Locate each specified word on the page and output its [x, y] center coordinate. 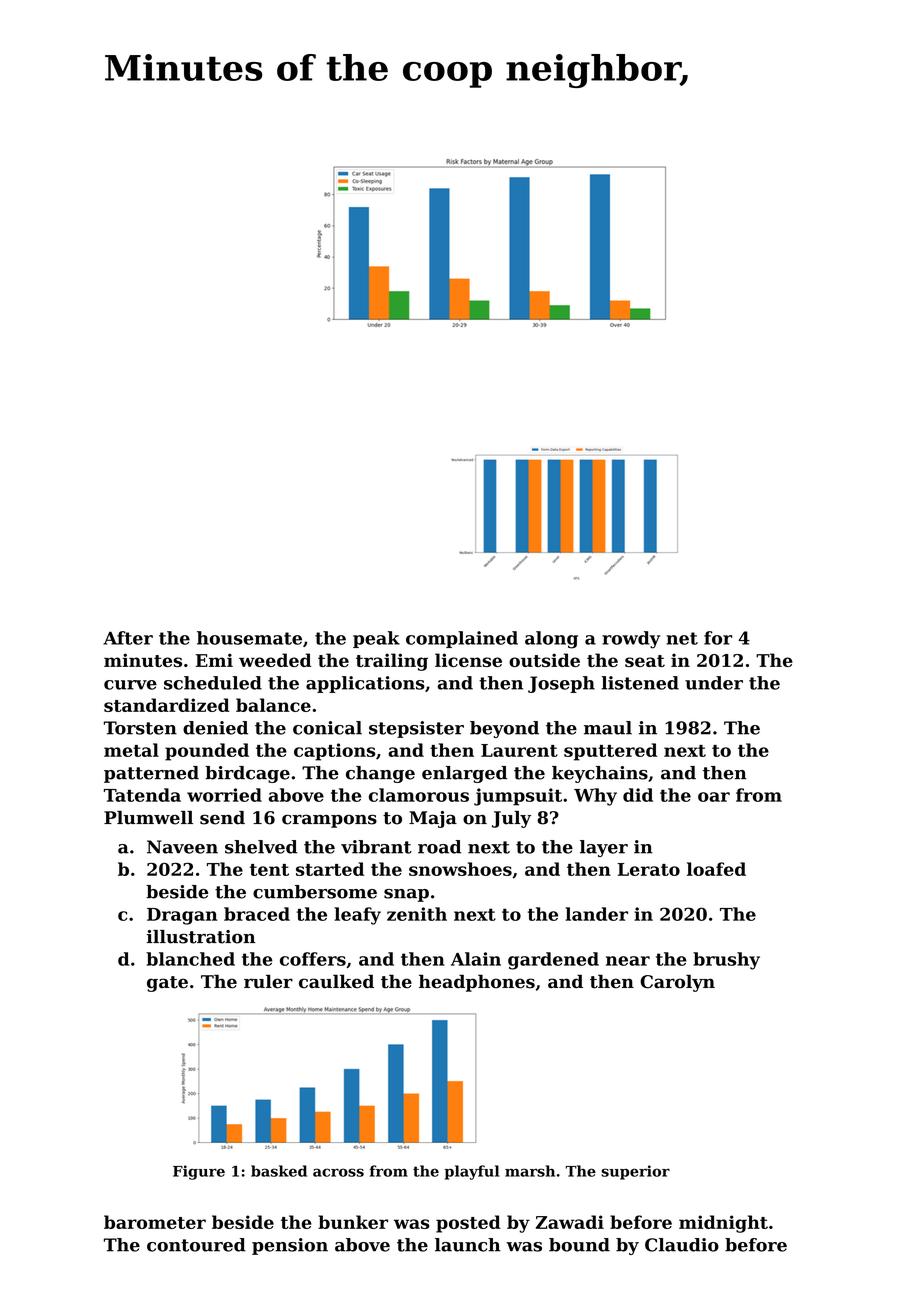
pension [290, 1246]
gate [167, 984]
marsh [530, 1171]
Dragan [182, 916]
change [380, 774]
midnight [723, 1224]
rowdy [631, 640]
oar [714, 797]
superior [635, 1172]
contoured [196, 1245]
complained [462, 639]
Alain [476, 959]
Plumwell [148, 818]
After [128, 638]
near [628, 961]
